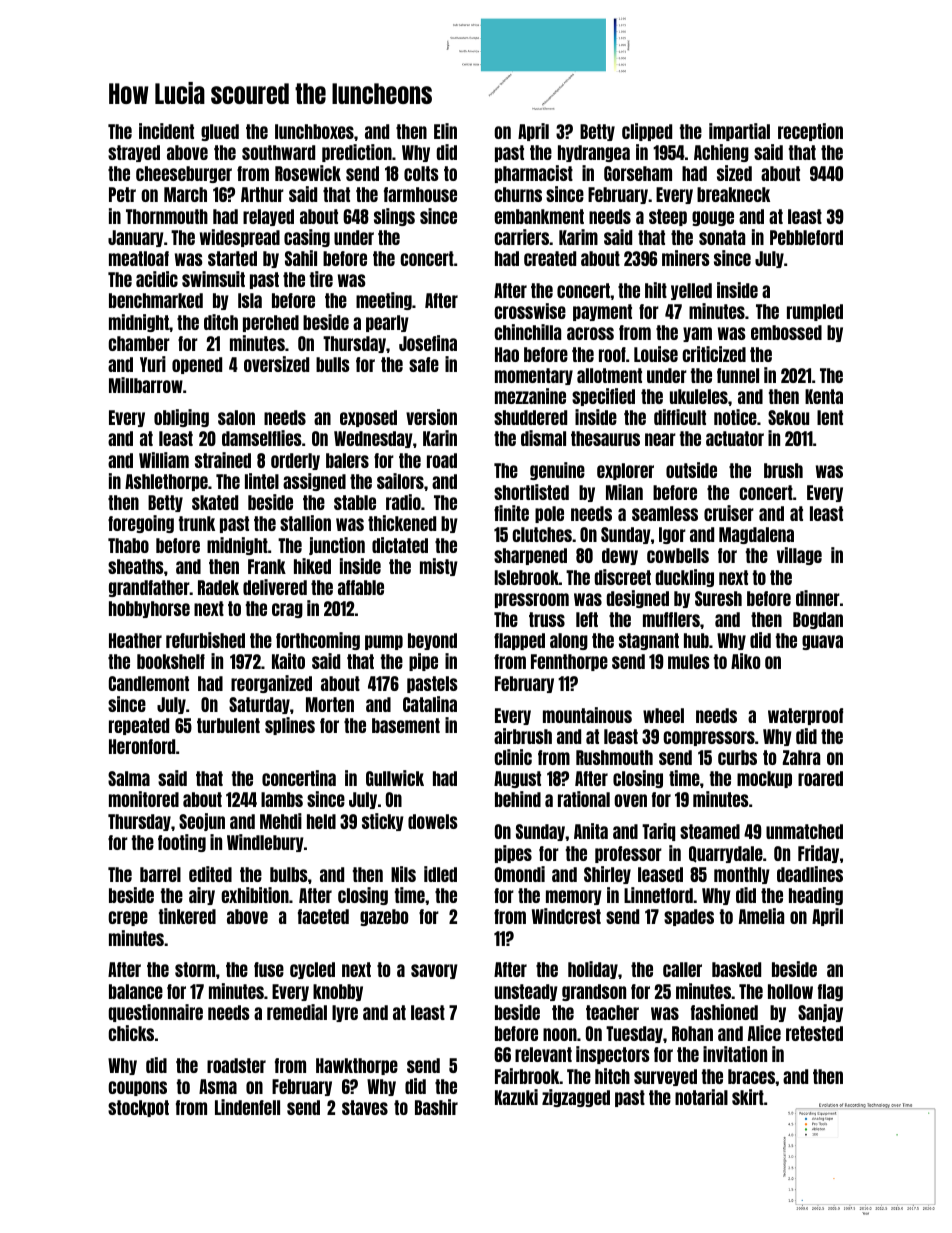 The image size is (952, 1233). What do you see at coordinates (433, 821) in the screenshot?
I see `dowels` at bounding box center [433, 821].
